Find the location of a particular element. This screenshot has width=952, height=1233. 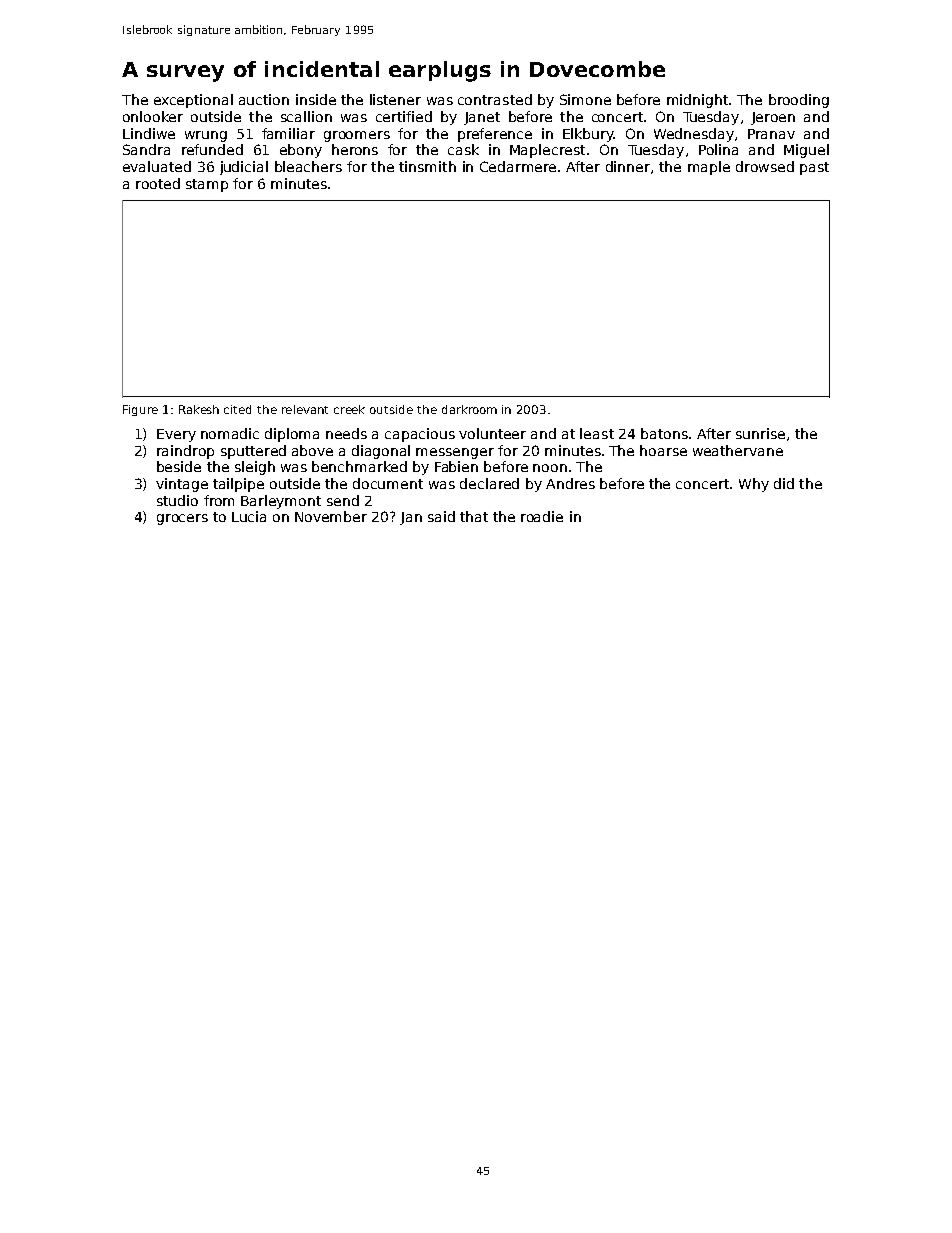

past is located at coordinates (814, 168).
